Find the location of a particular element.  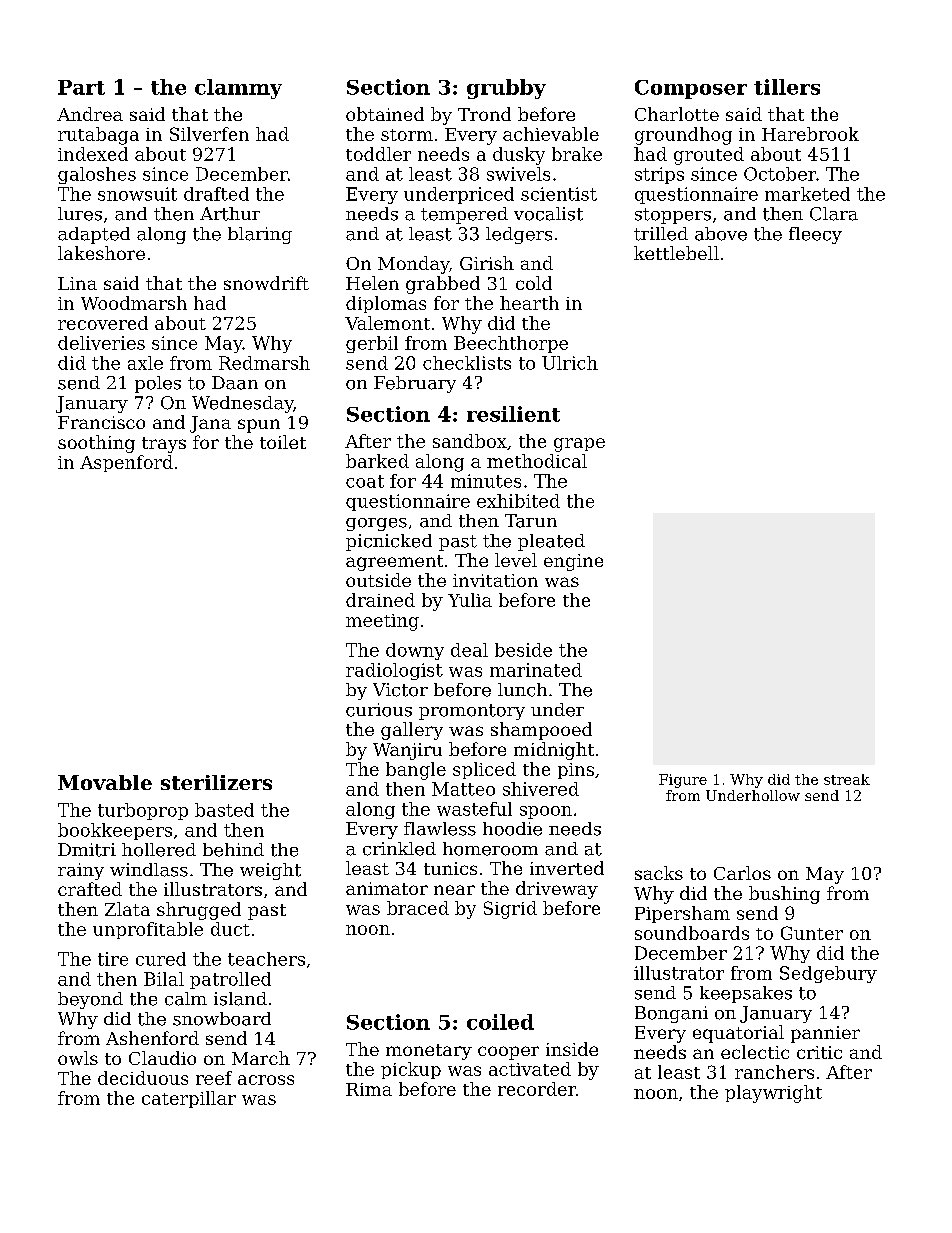

tillers is located at coordinates (787, 87).
